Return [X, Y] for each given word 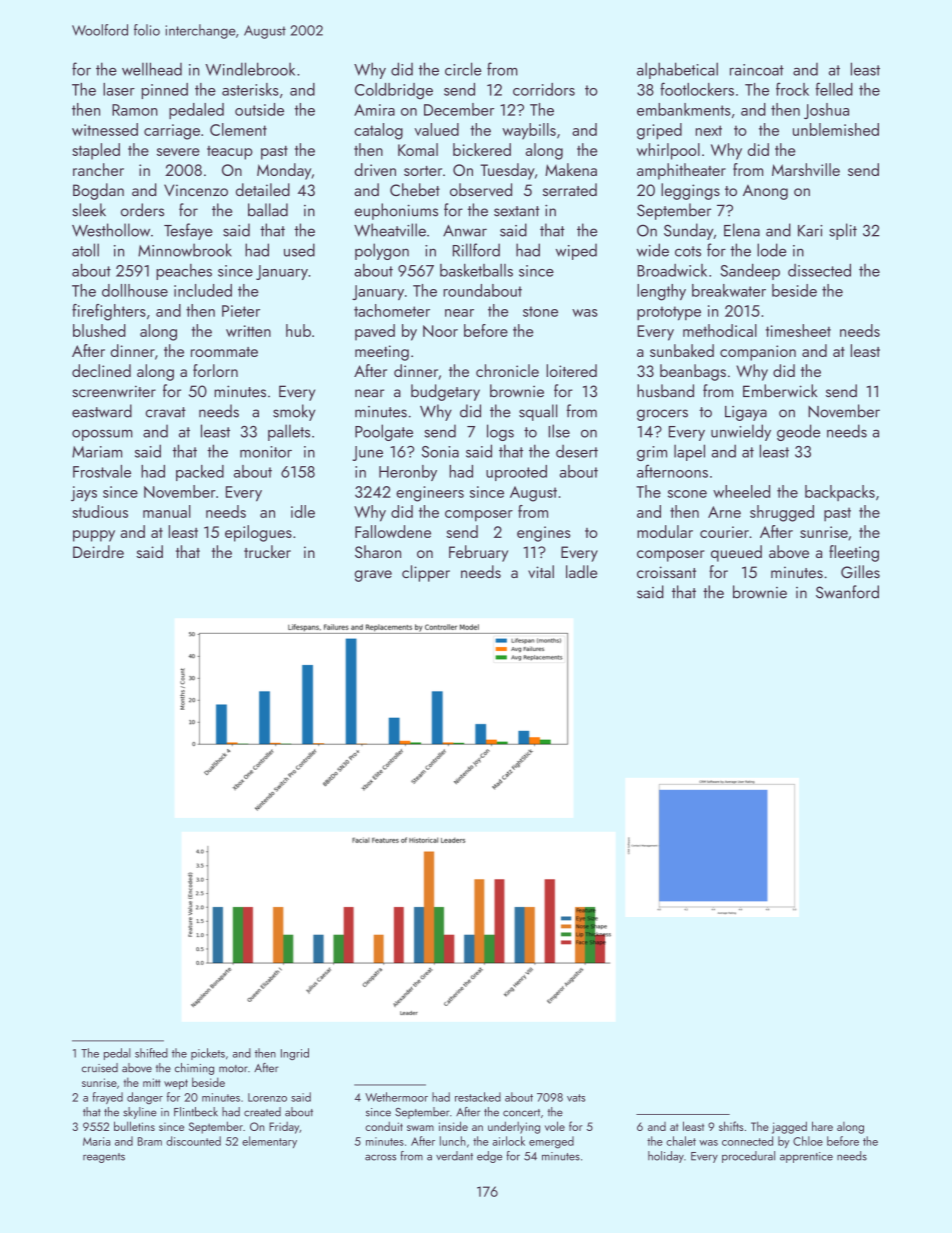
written [248, 331]
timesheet [798, 330]
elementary [269, 1142]
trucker [267, 551]
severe [178, 152]
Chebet [415, 189]
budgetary [445, 392]
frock [792, 89]
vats [576, 1098]
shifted [151, 1053]
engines [543, 534]
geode [798, 432]
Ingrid [295, 1054]
